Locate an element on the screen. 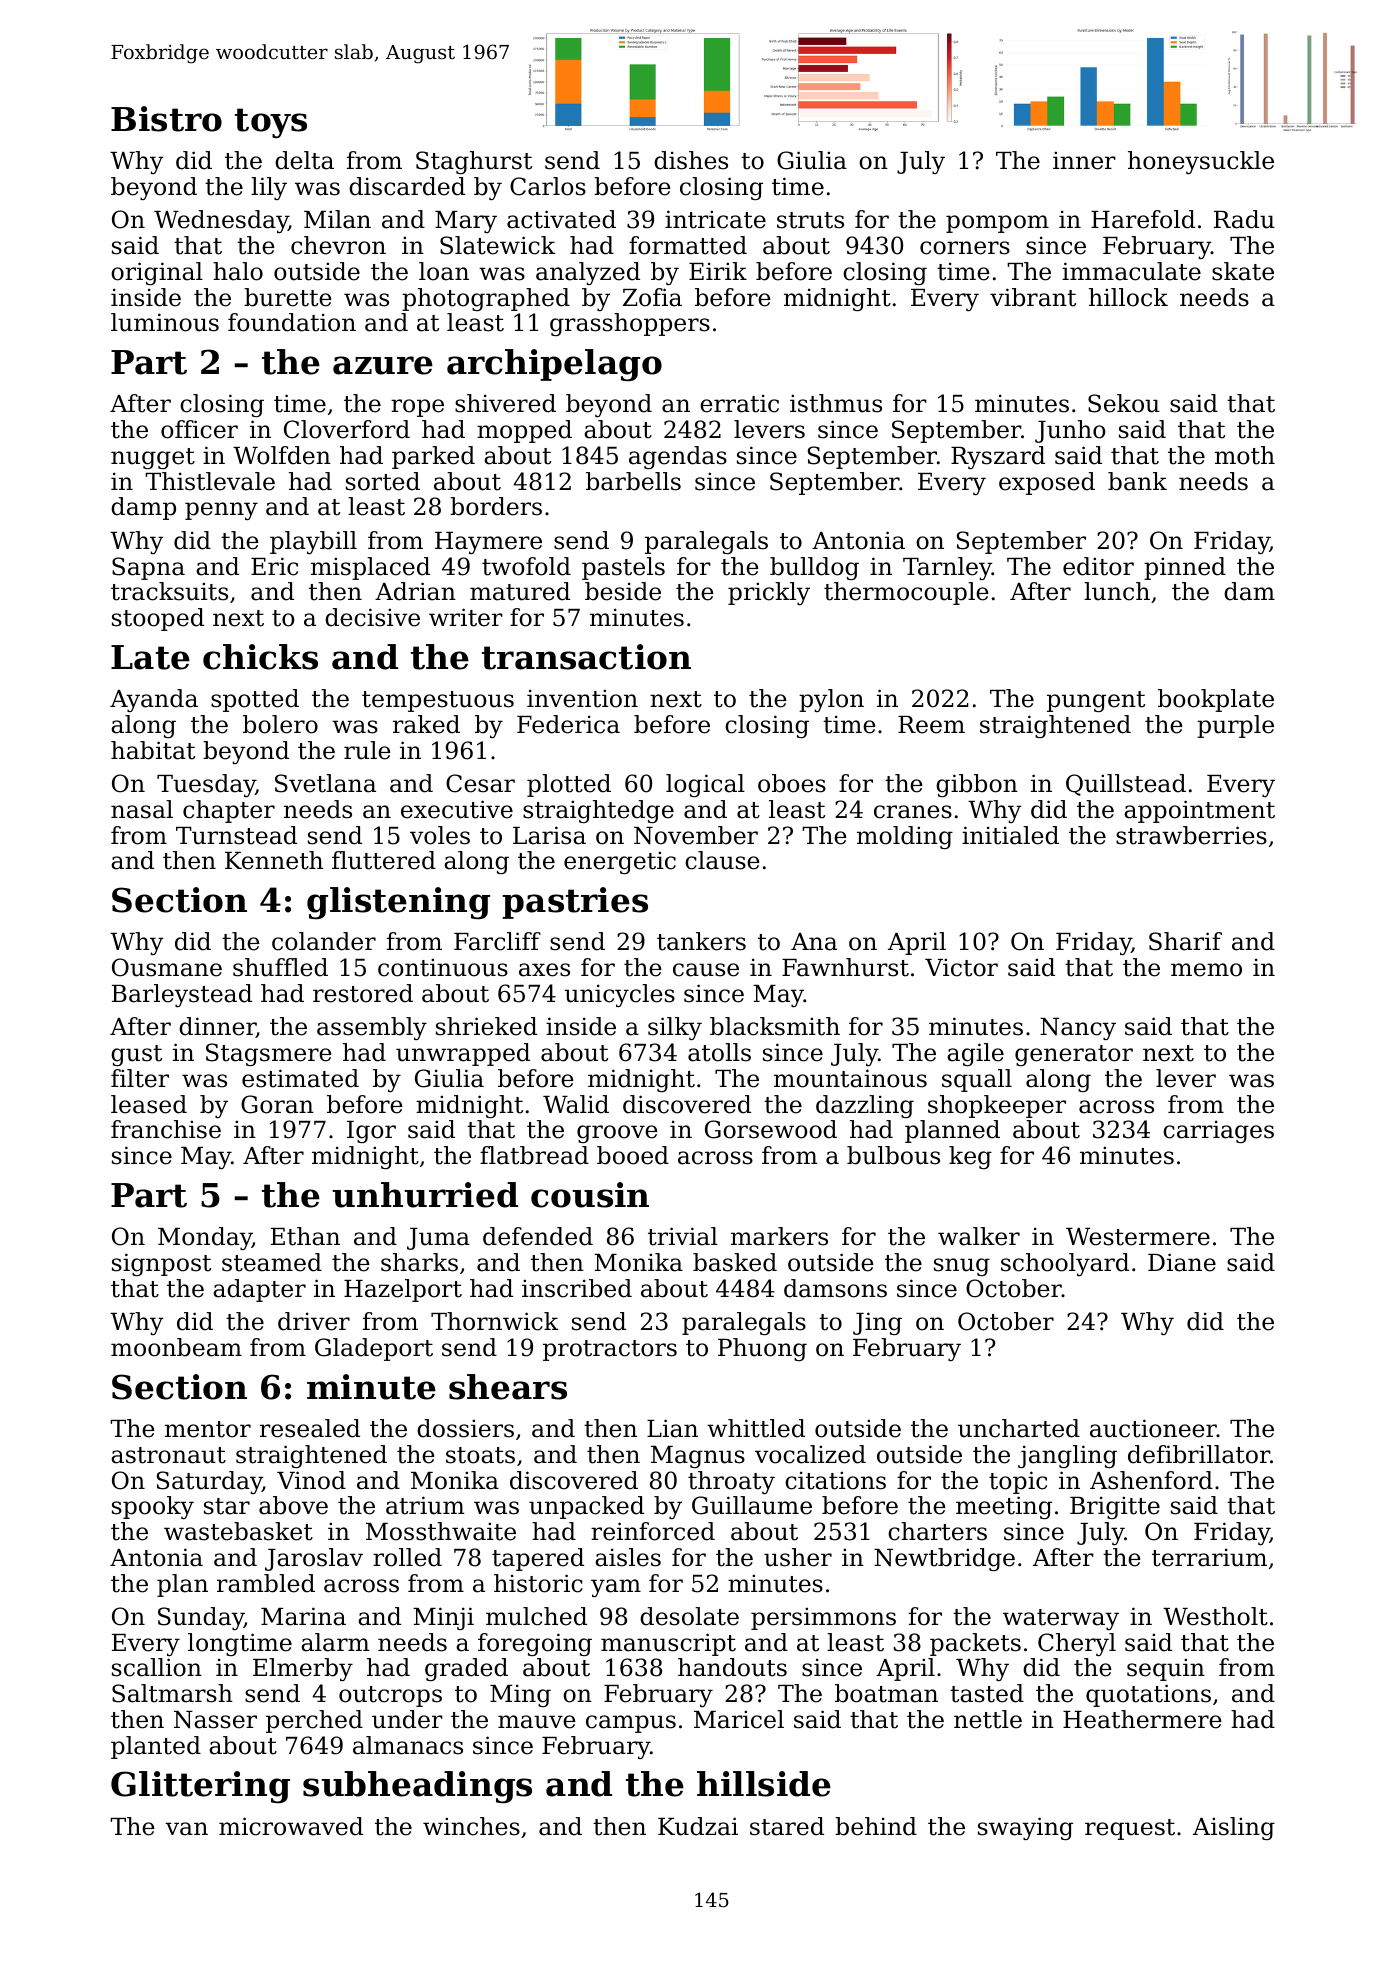 This screenshot has height=1969, width=1386. Stagsmere is located at coordinates (269, 1054).
